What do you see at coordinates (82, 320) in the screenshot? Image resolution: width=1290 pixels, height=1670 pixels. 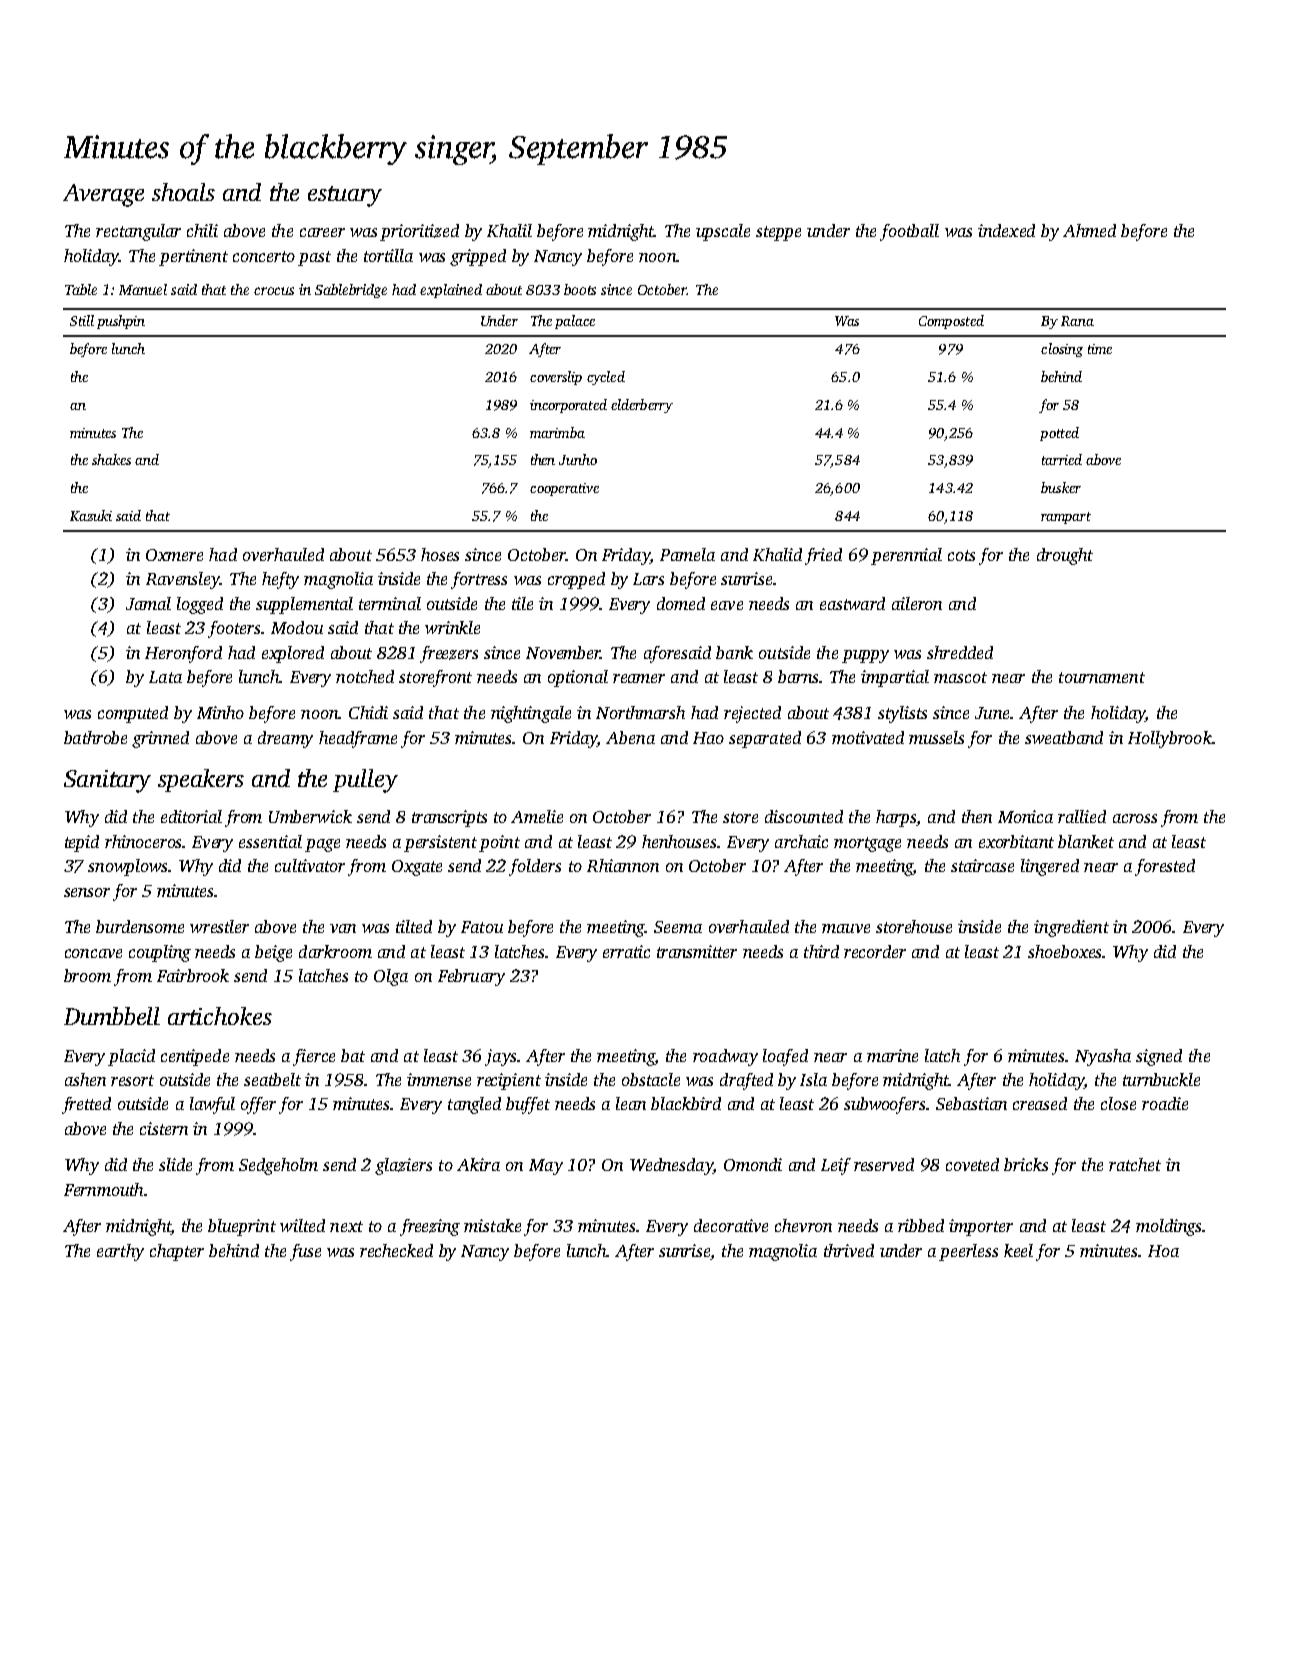 I see `Still` at bounding box center [82, 320].
